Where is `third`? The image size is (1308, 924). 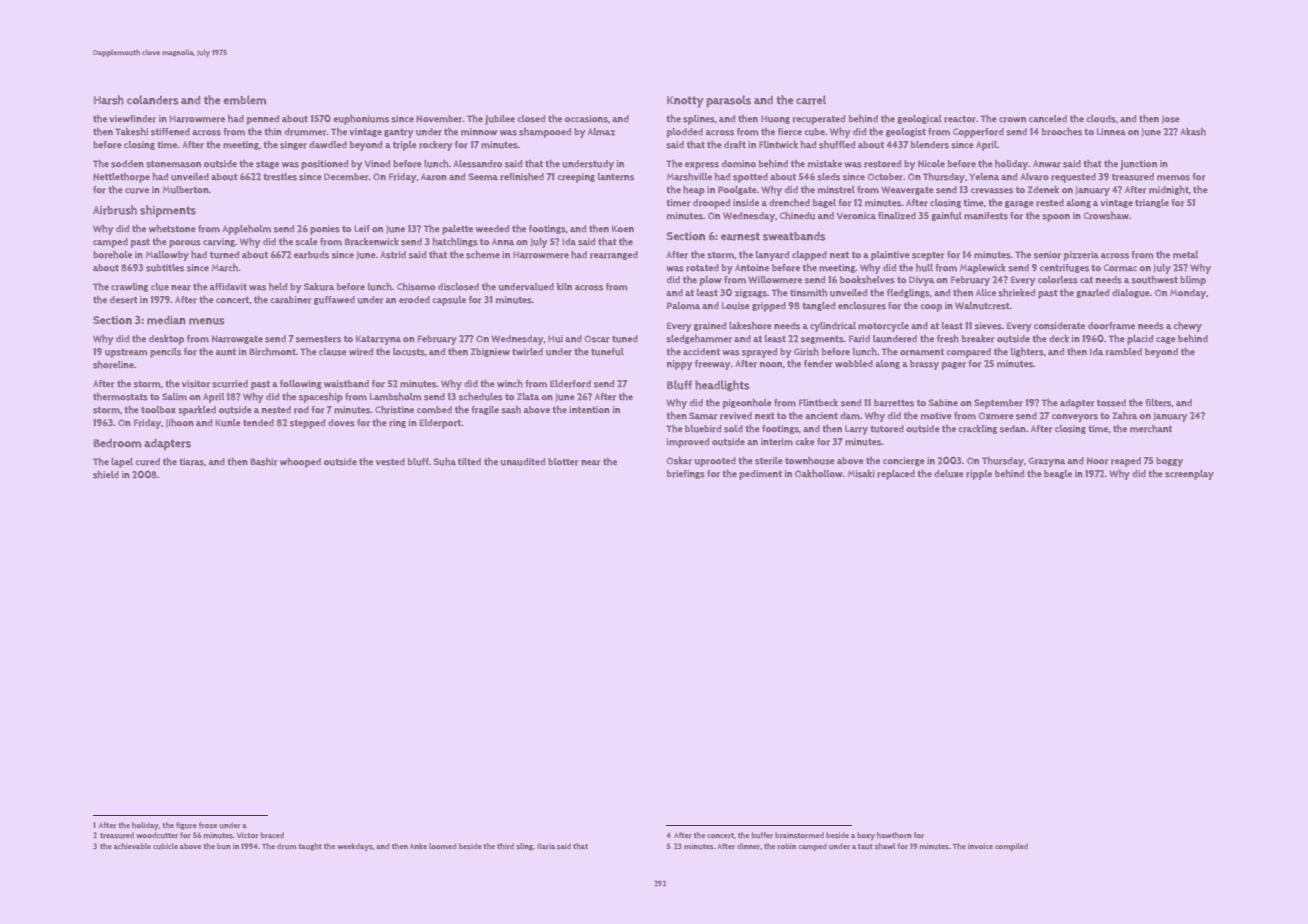 third is located at coordinates (505, 846).
